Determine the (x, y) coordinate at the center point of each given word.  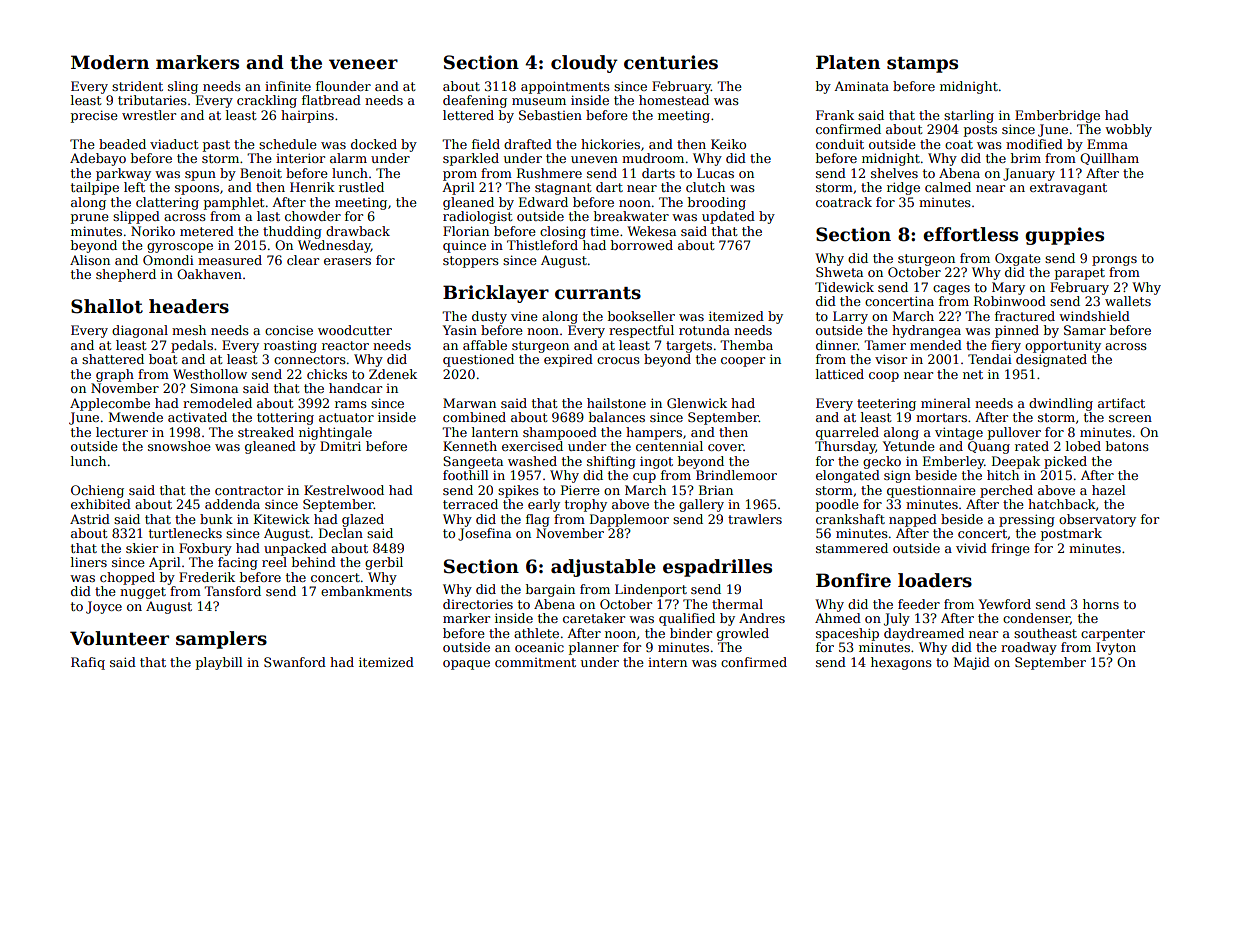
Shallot (107, 306)
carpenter (1113, 635)
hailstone (616, 403)
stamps (922, 65)
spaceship (847, 634)
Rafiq (88, 663)
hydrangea (926, 331)
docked (374, 144)
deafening (475, 101)
